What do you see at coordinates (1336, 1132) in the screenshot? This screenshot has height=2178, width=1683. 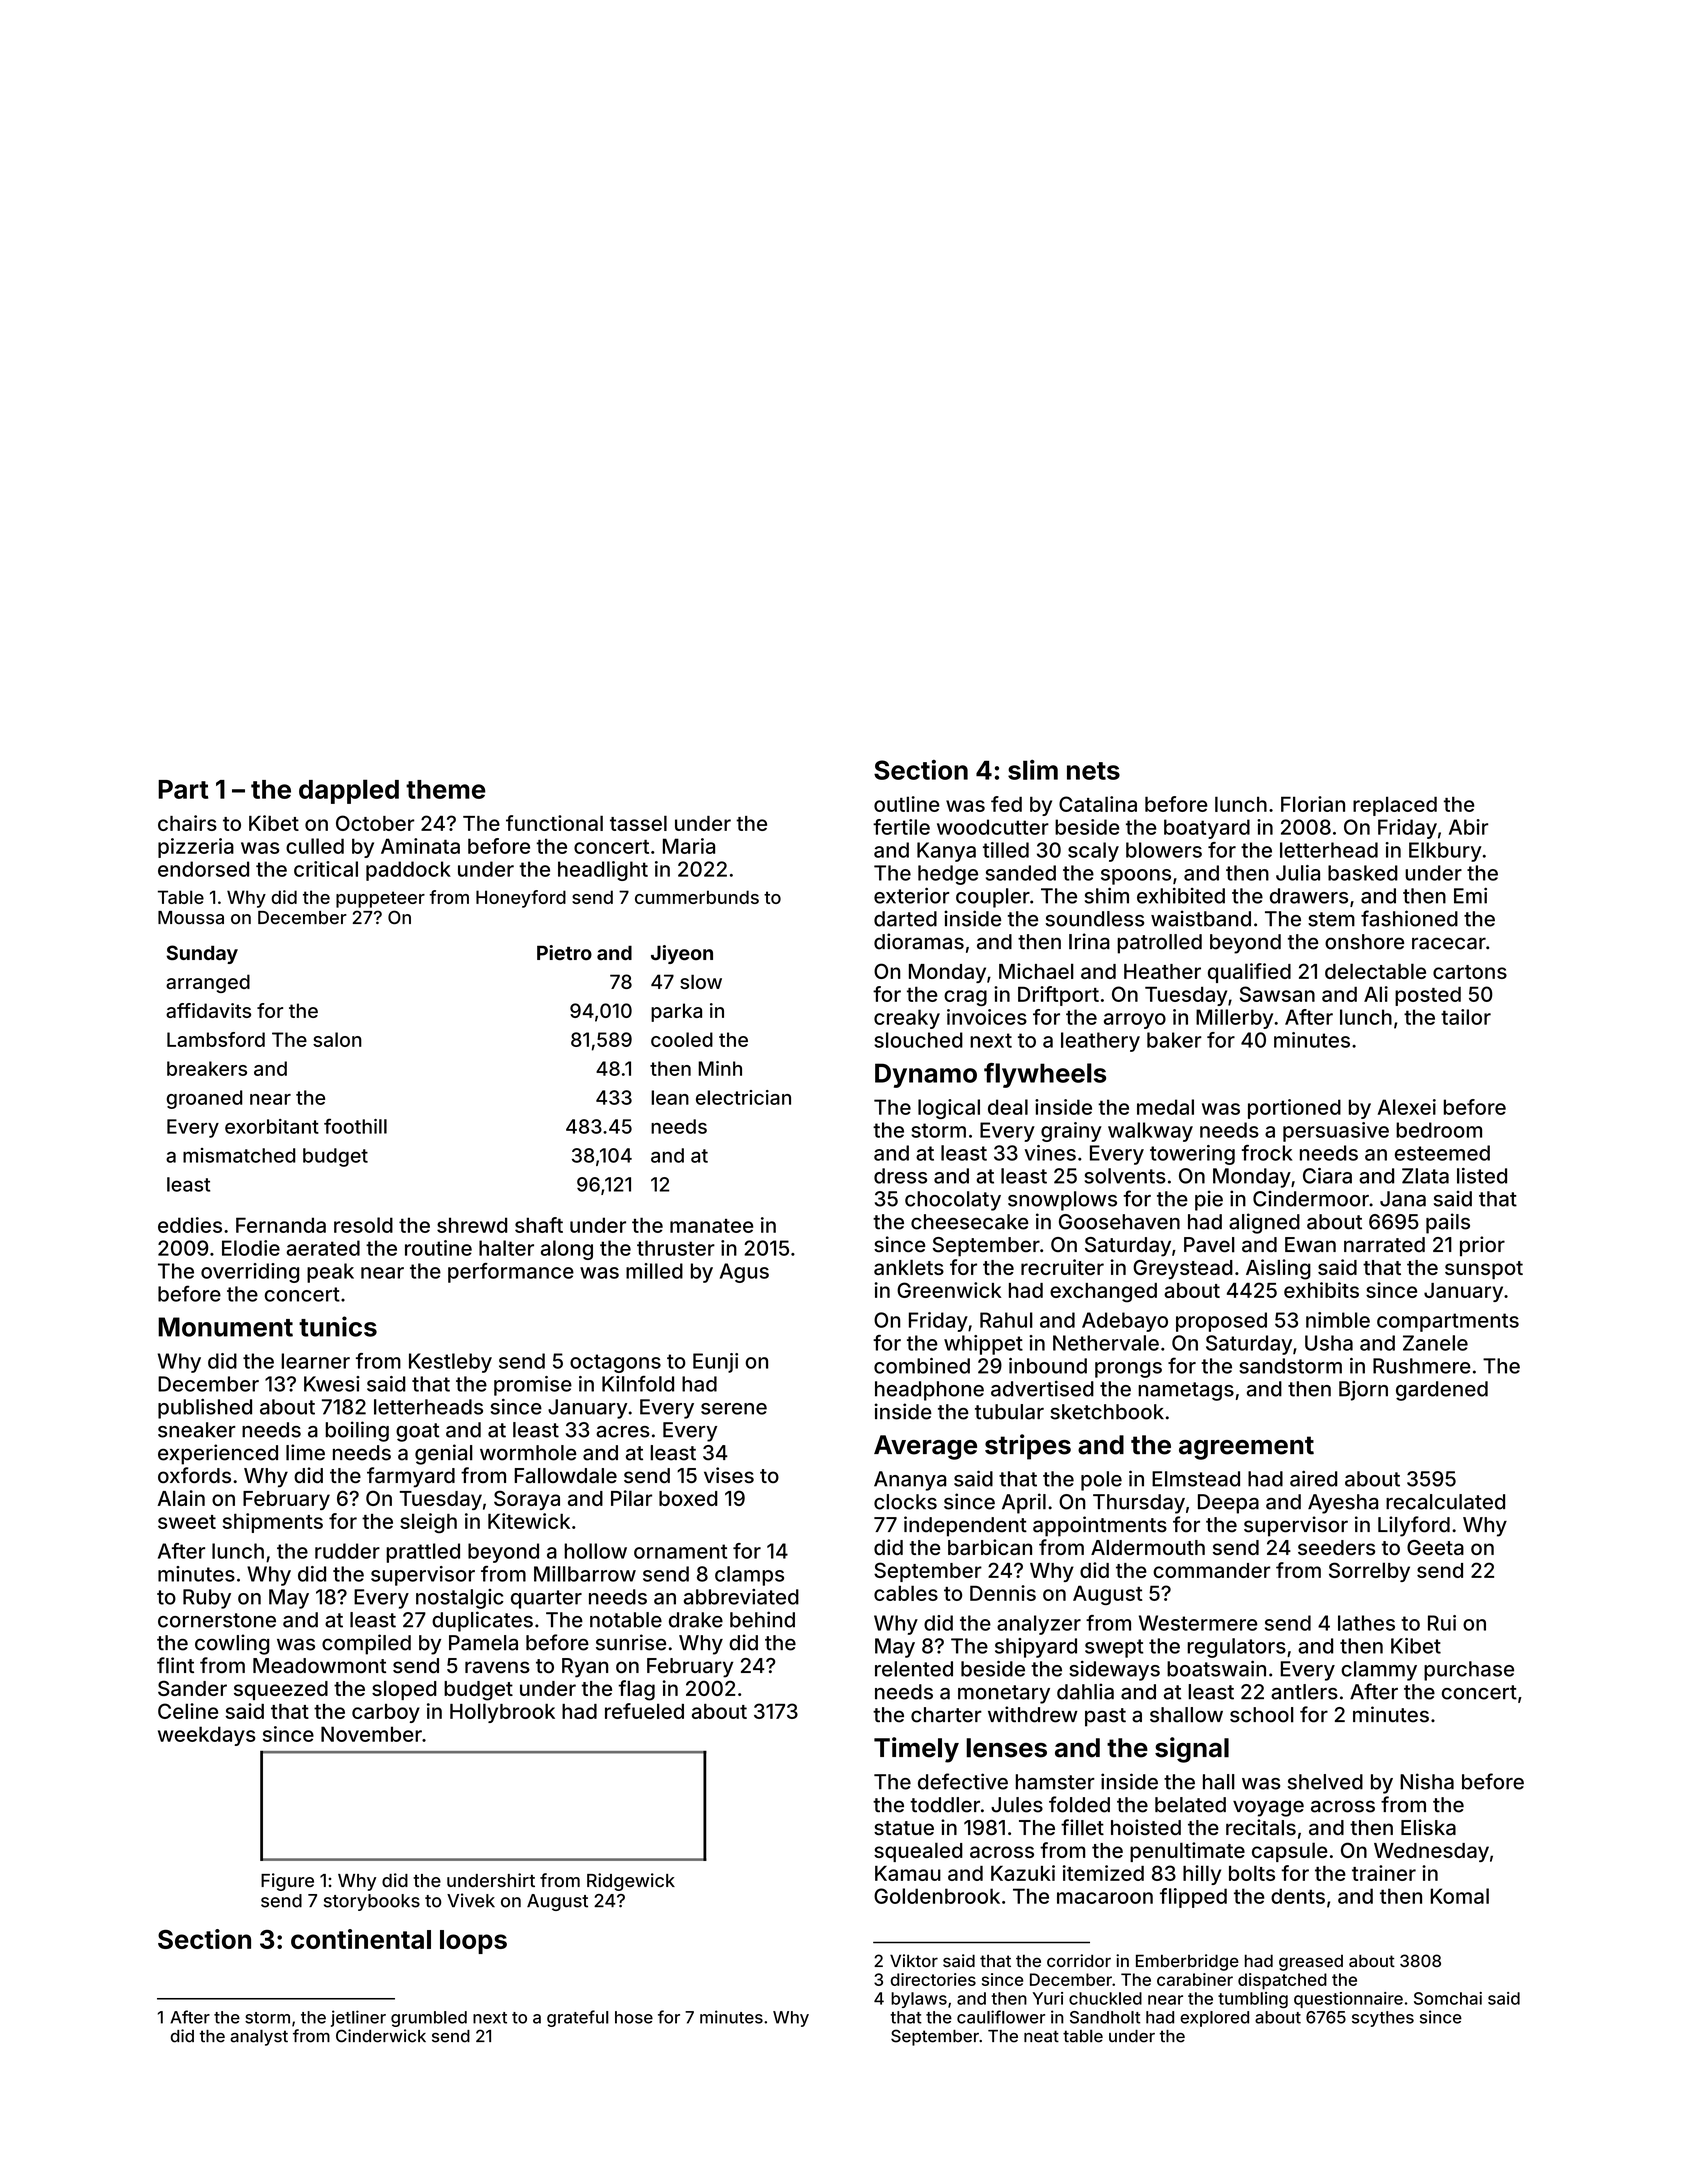 I see `persuasive` at bounding box center [1336, 1132].
